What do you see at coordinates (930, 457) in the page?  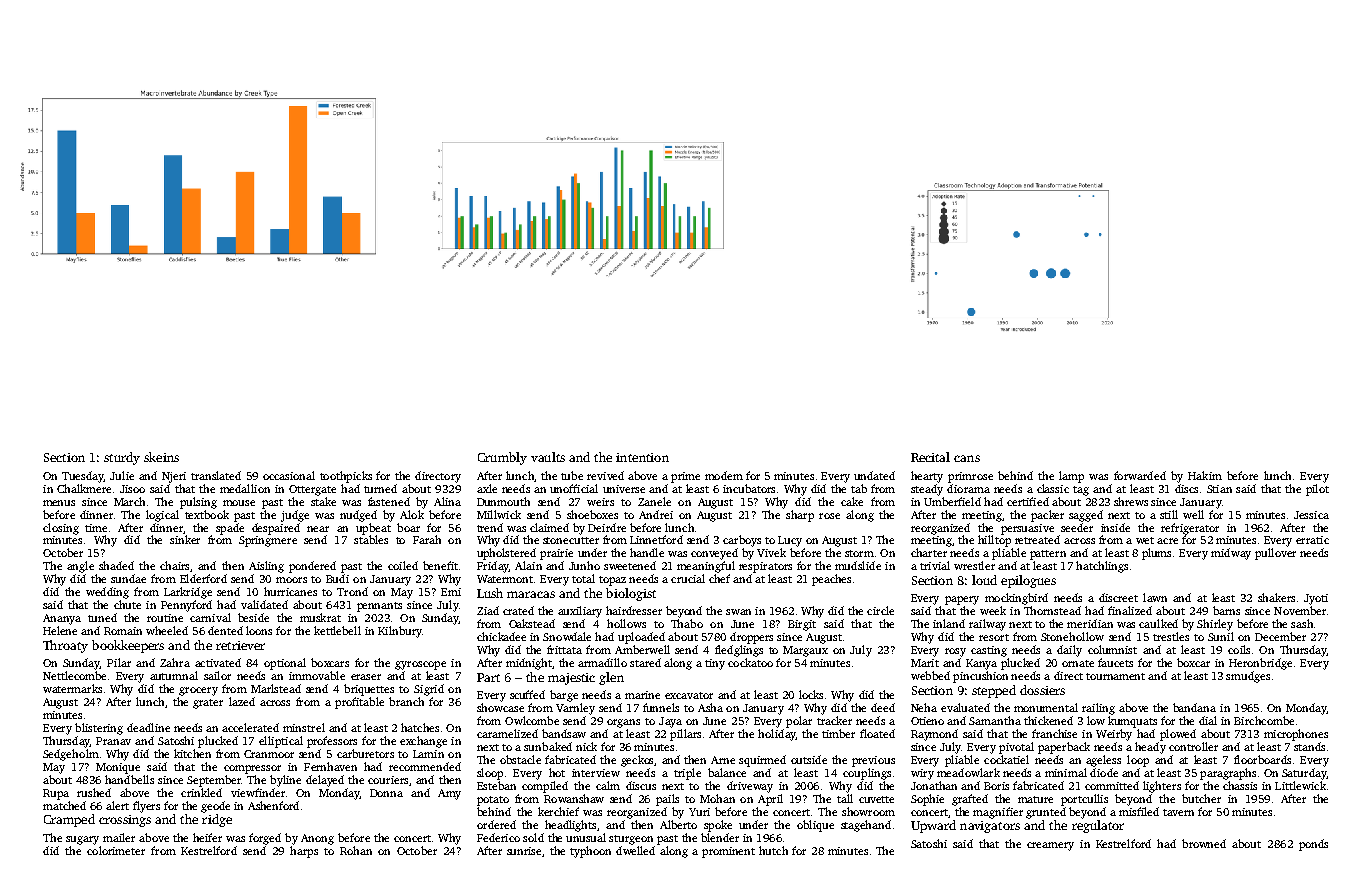 I see `Recital` at bounding box center [930, 457].
